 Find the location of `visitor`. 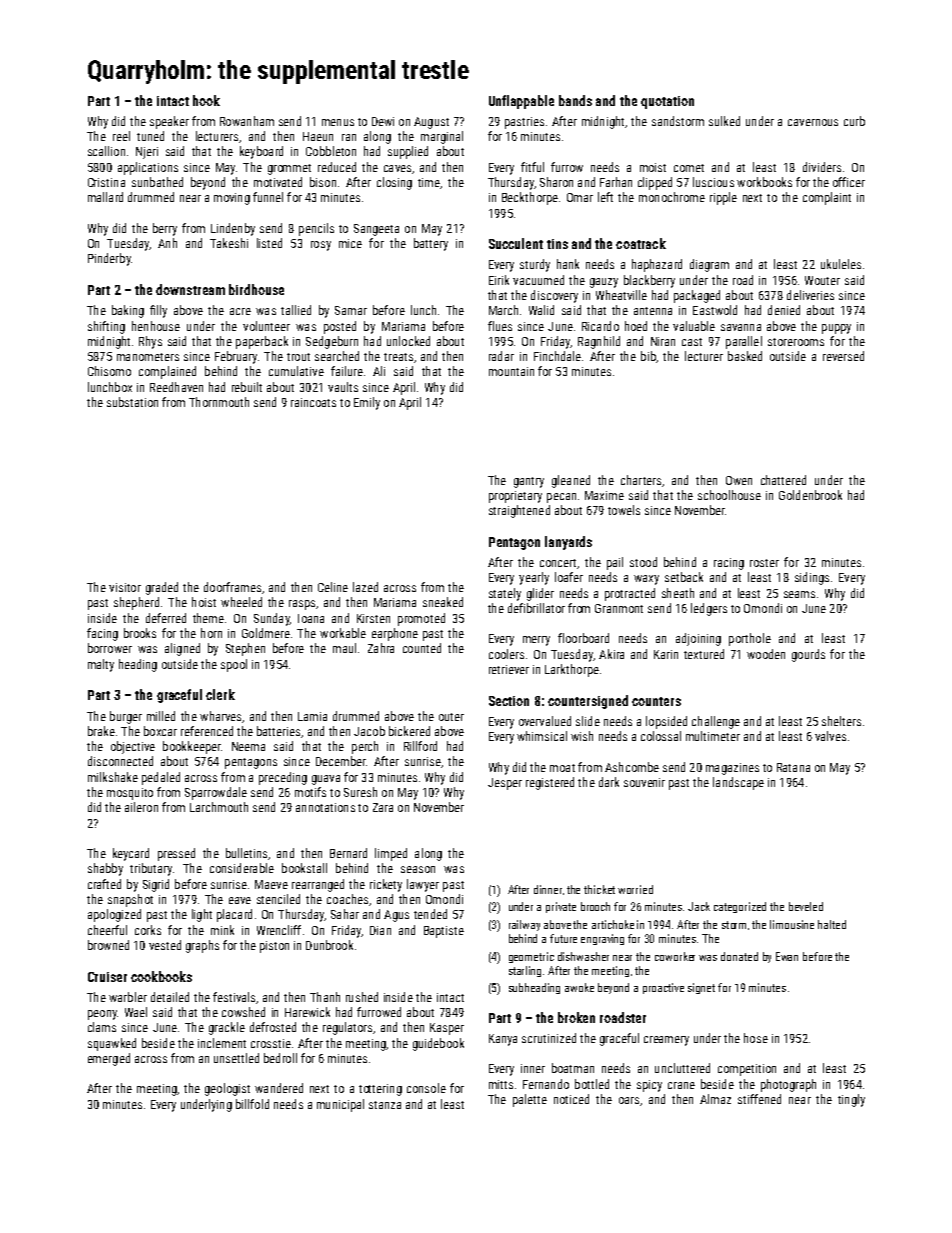

visitor is located at coordinates (125, 587).
